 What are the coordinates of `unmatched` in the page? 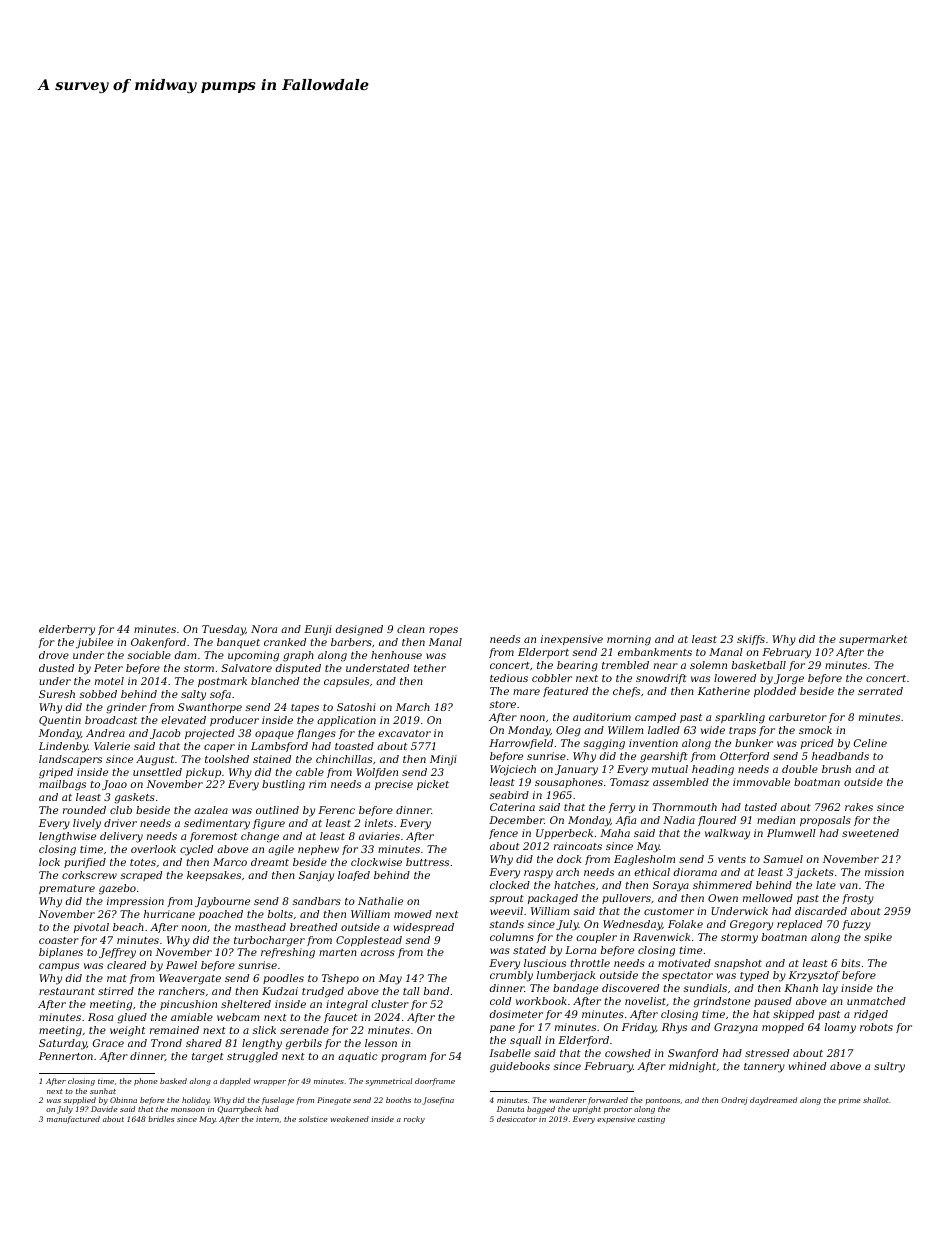 It's located at (876, 1001).
